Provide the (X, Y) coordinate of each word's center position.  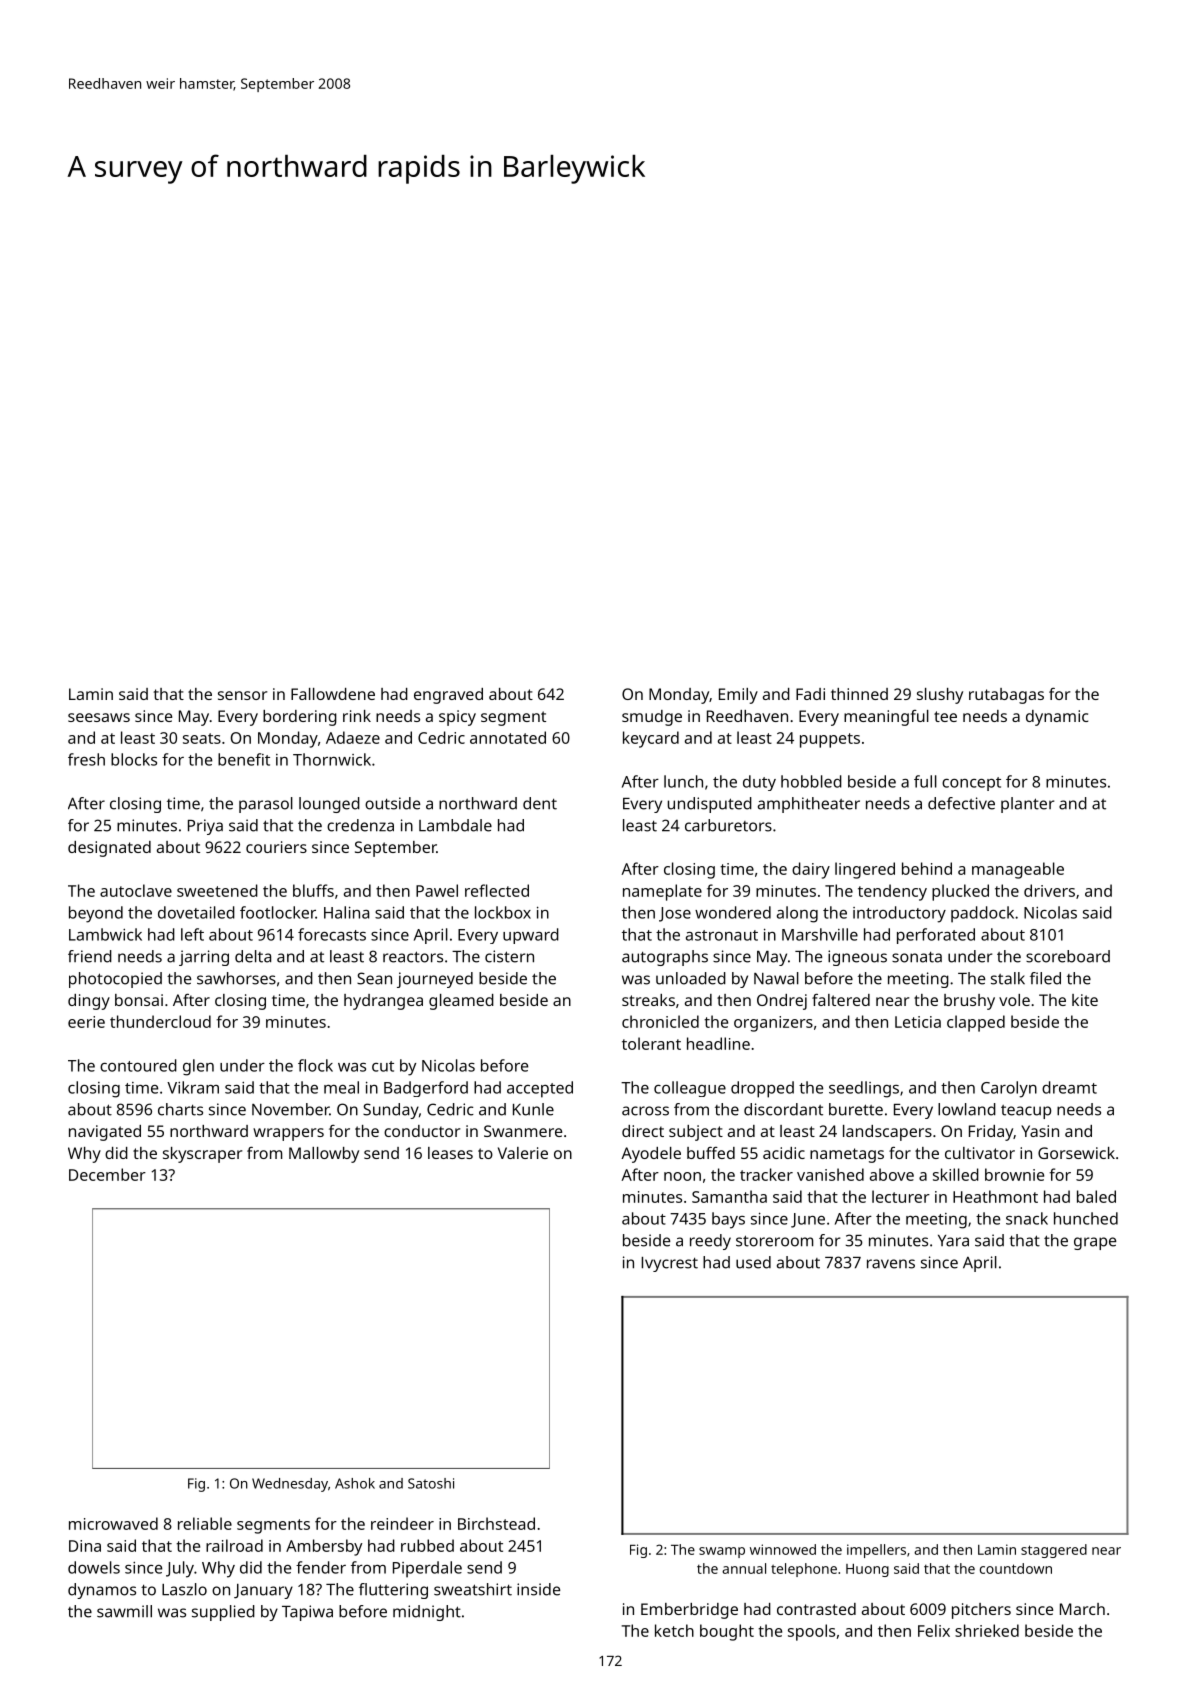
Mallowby (324, 1155)
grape (1095, 1243)
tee (945, 716)
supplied (223, 1613)
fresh (86, 759)
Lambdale (455, 825)
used (753, 1262)
